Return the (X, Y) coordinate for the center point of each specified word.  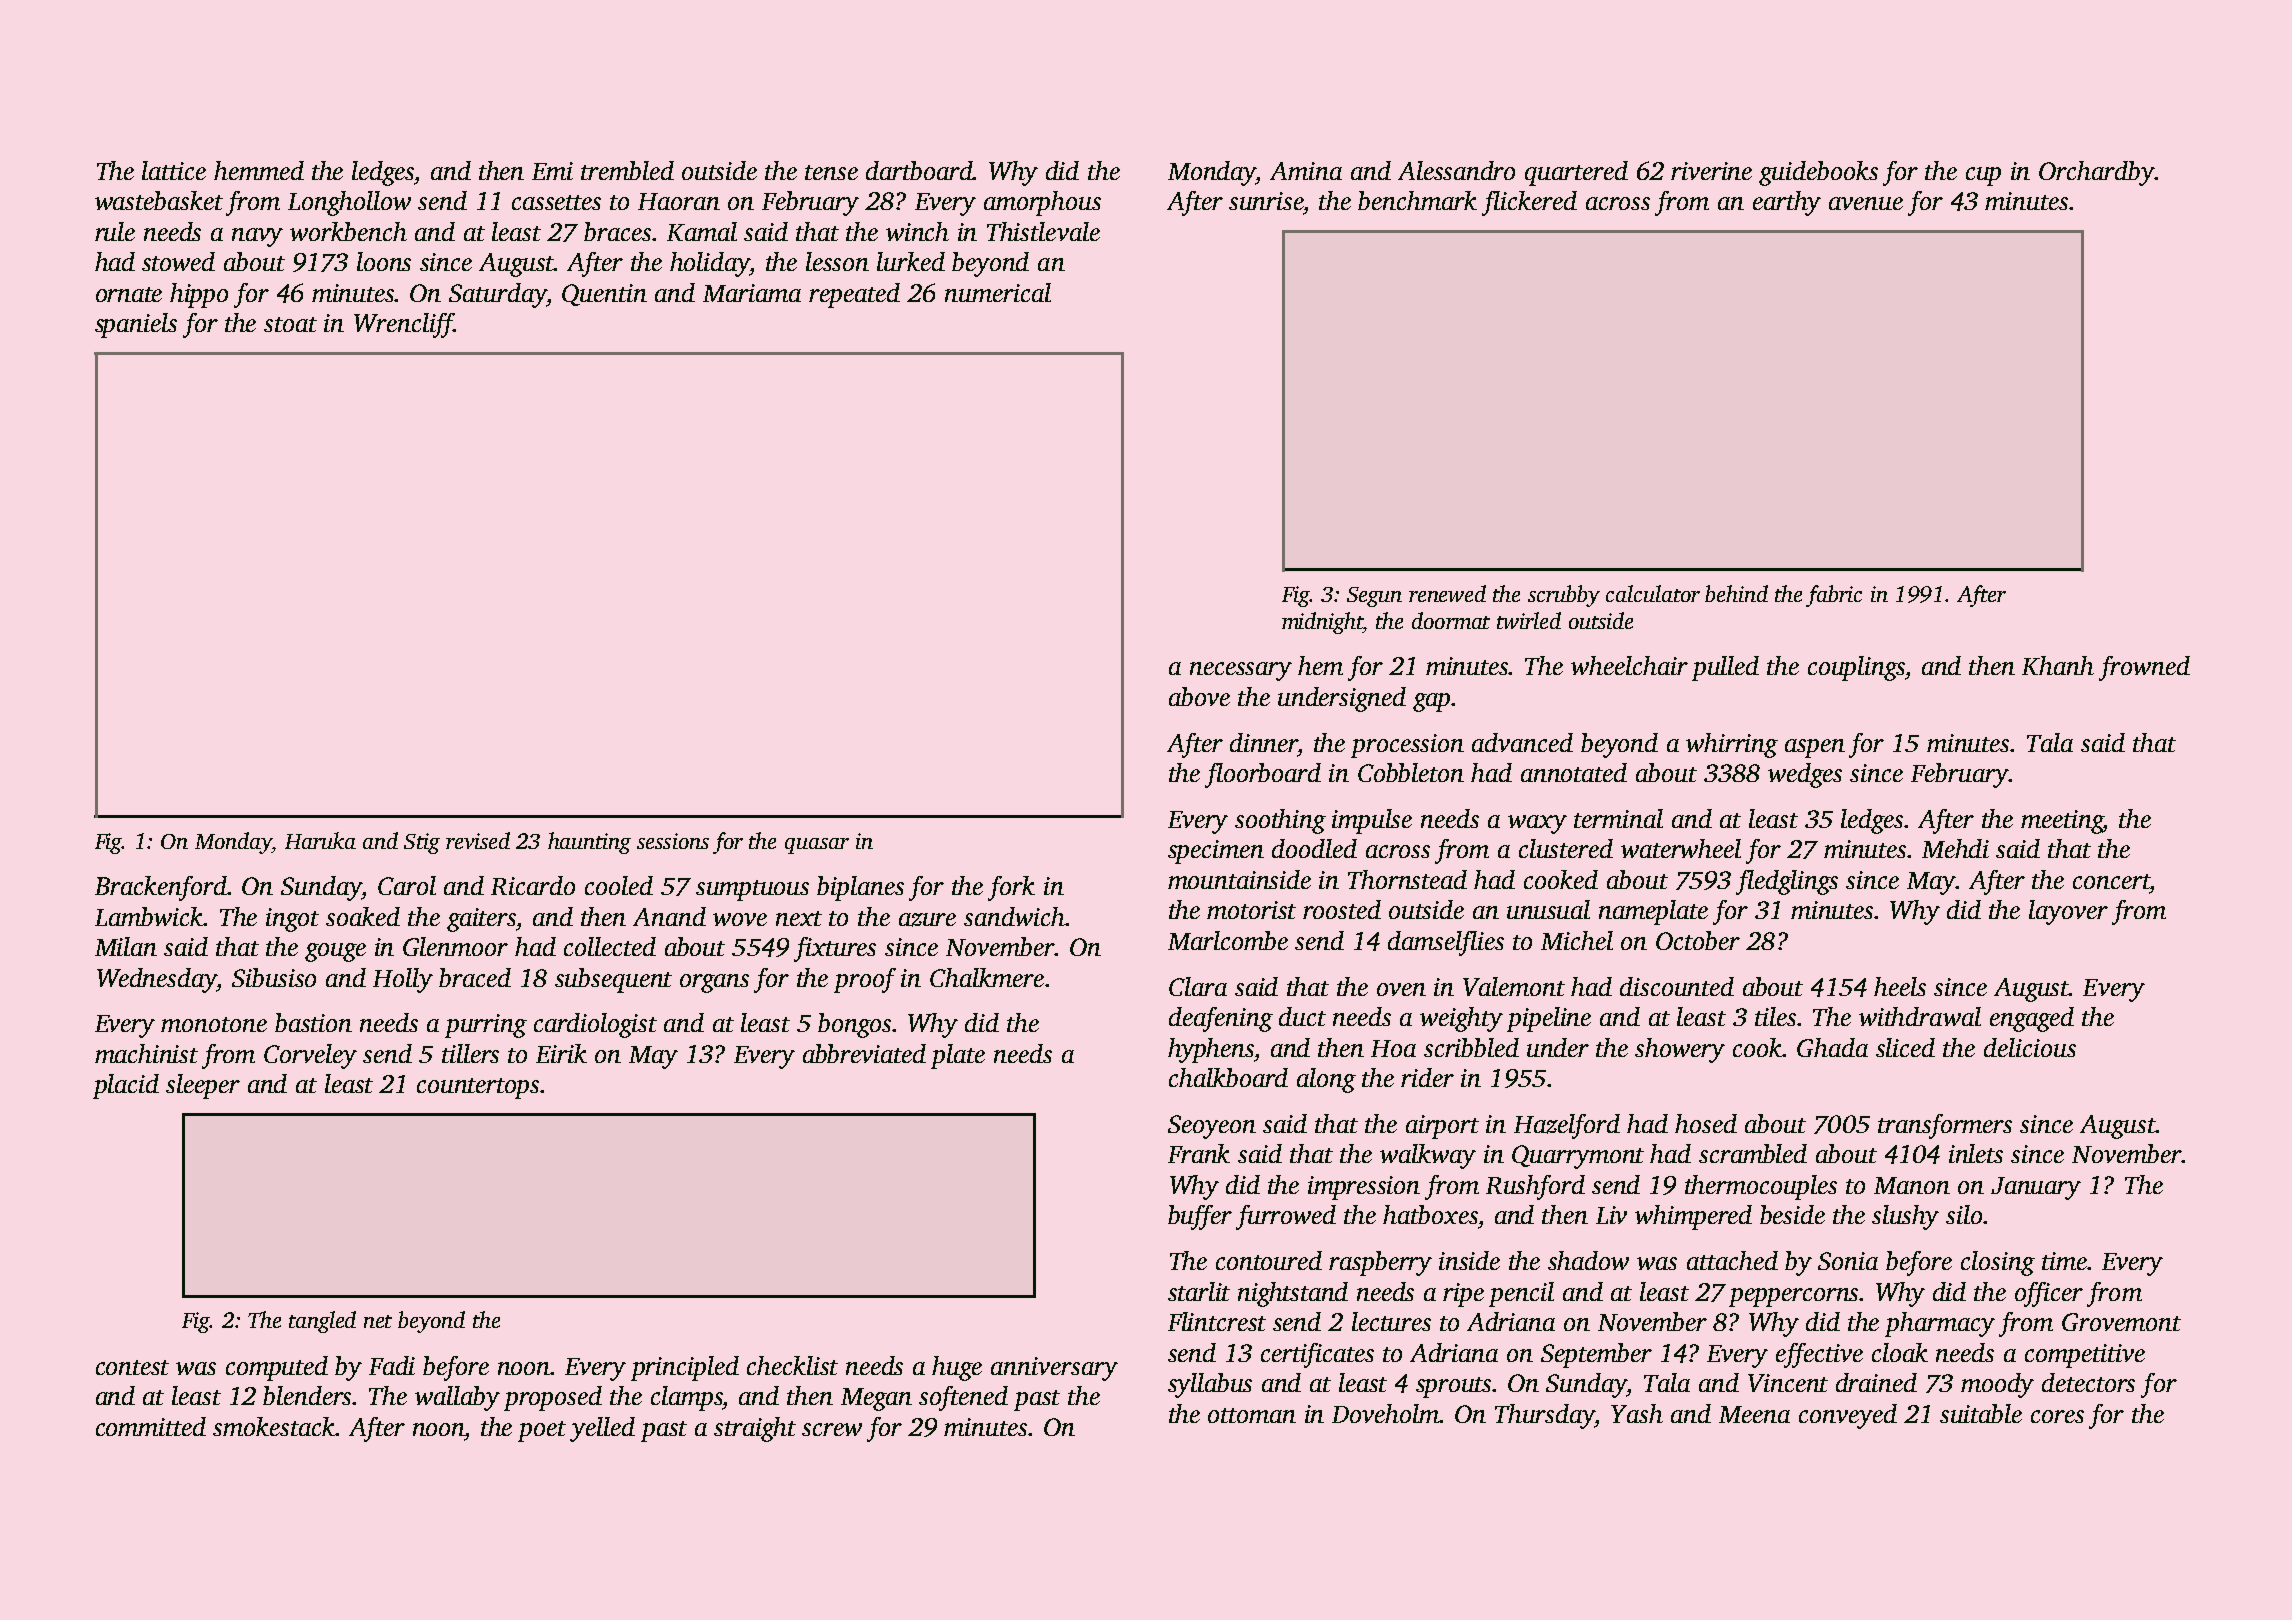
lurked (911, 261)
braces (617, 231)
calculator (1653, 593)
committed (151, 1426)
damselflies (1446, 943)
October (1698, 940)
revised (478, 840)
